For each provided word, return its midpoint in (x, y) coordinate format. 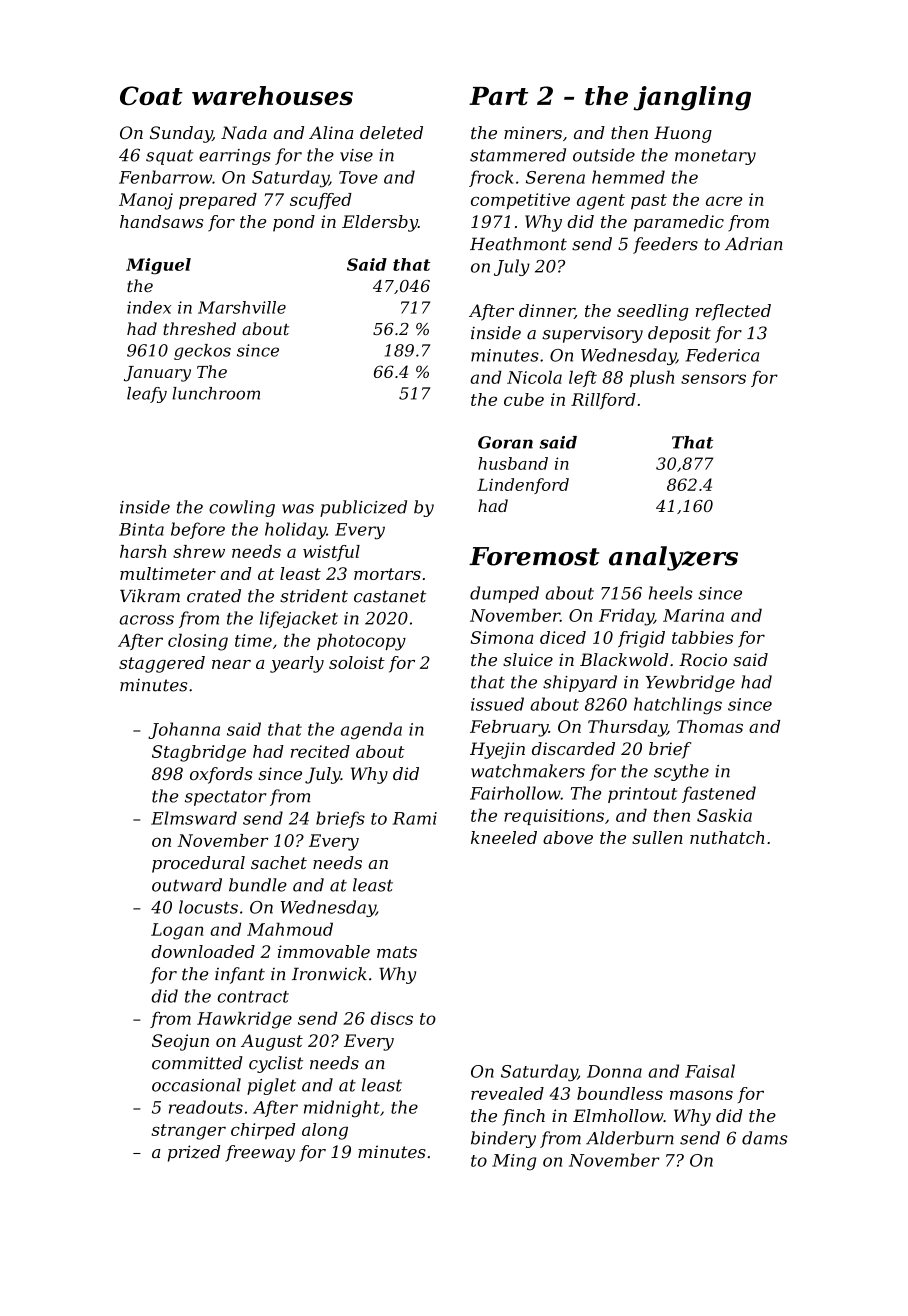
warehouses (272, 95)
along (325, 1131)
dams (765, 1138)
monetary (715, 157)
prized (194, 1153)
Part (498, 96)
